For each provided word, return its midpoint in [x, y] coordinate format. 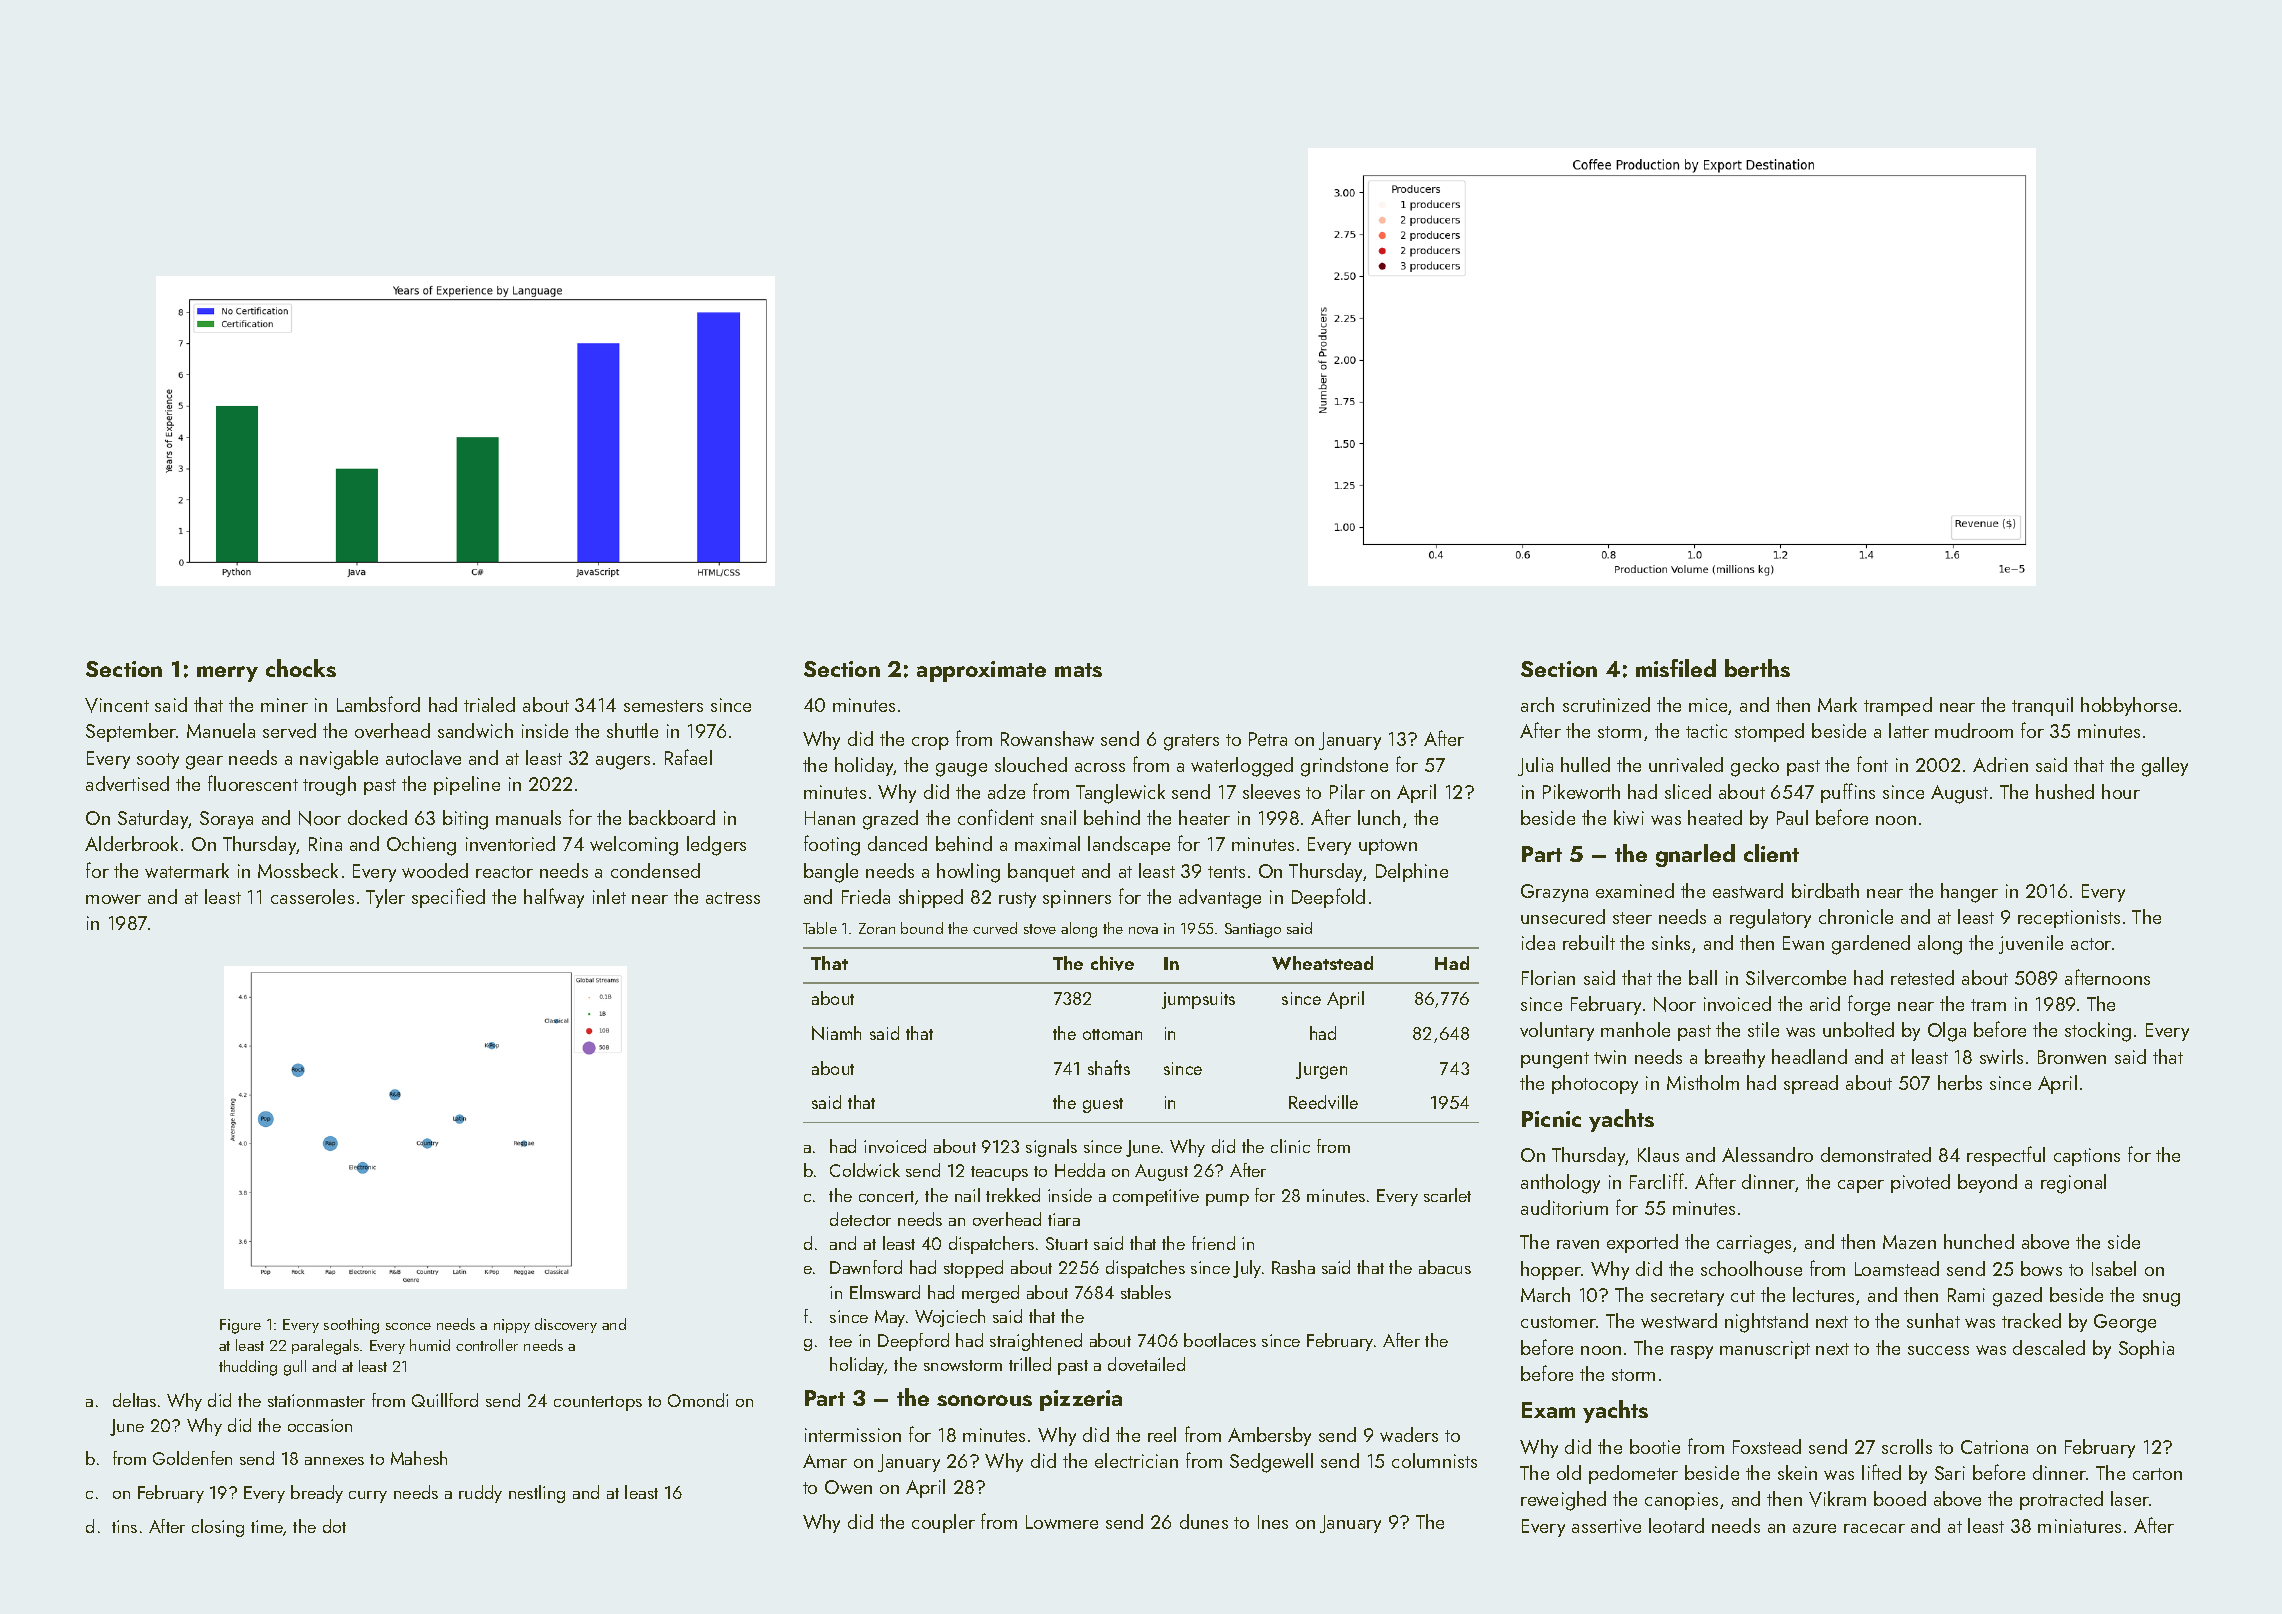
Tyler [385, 898]
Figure [240, 1326]
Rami [1966, 1295]
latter [1909, 730]
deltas [134, 1400]
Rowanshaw [1047, 738]
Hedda [1080, 1170]
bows [2041, 1268]
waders [1409, 1434]
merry [227, 674]
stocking [2098, 1032]
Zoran [877, 928]
